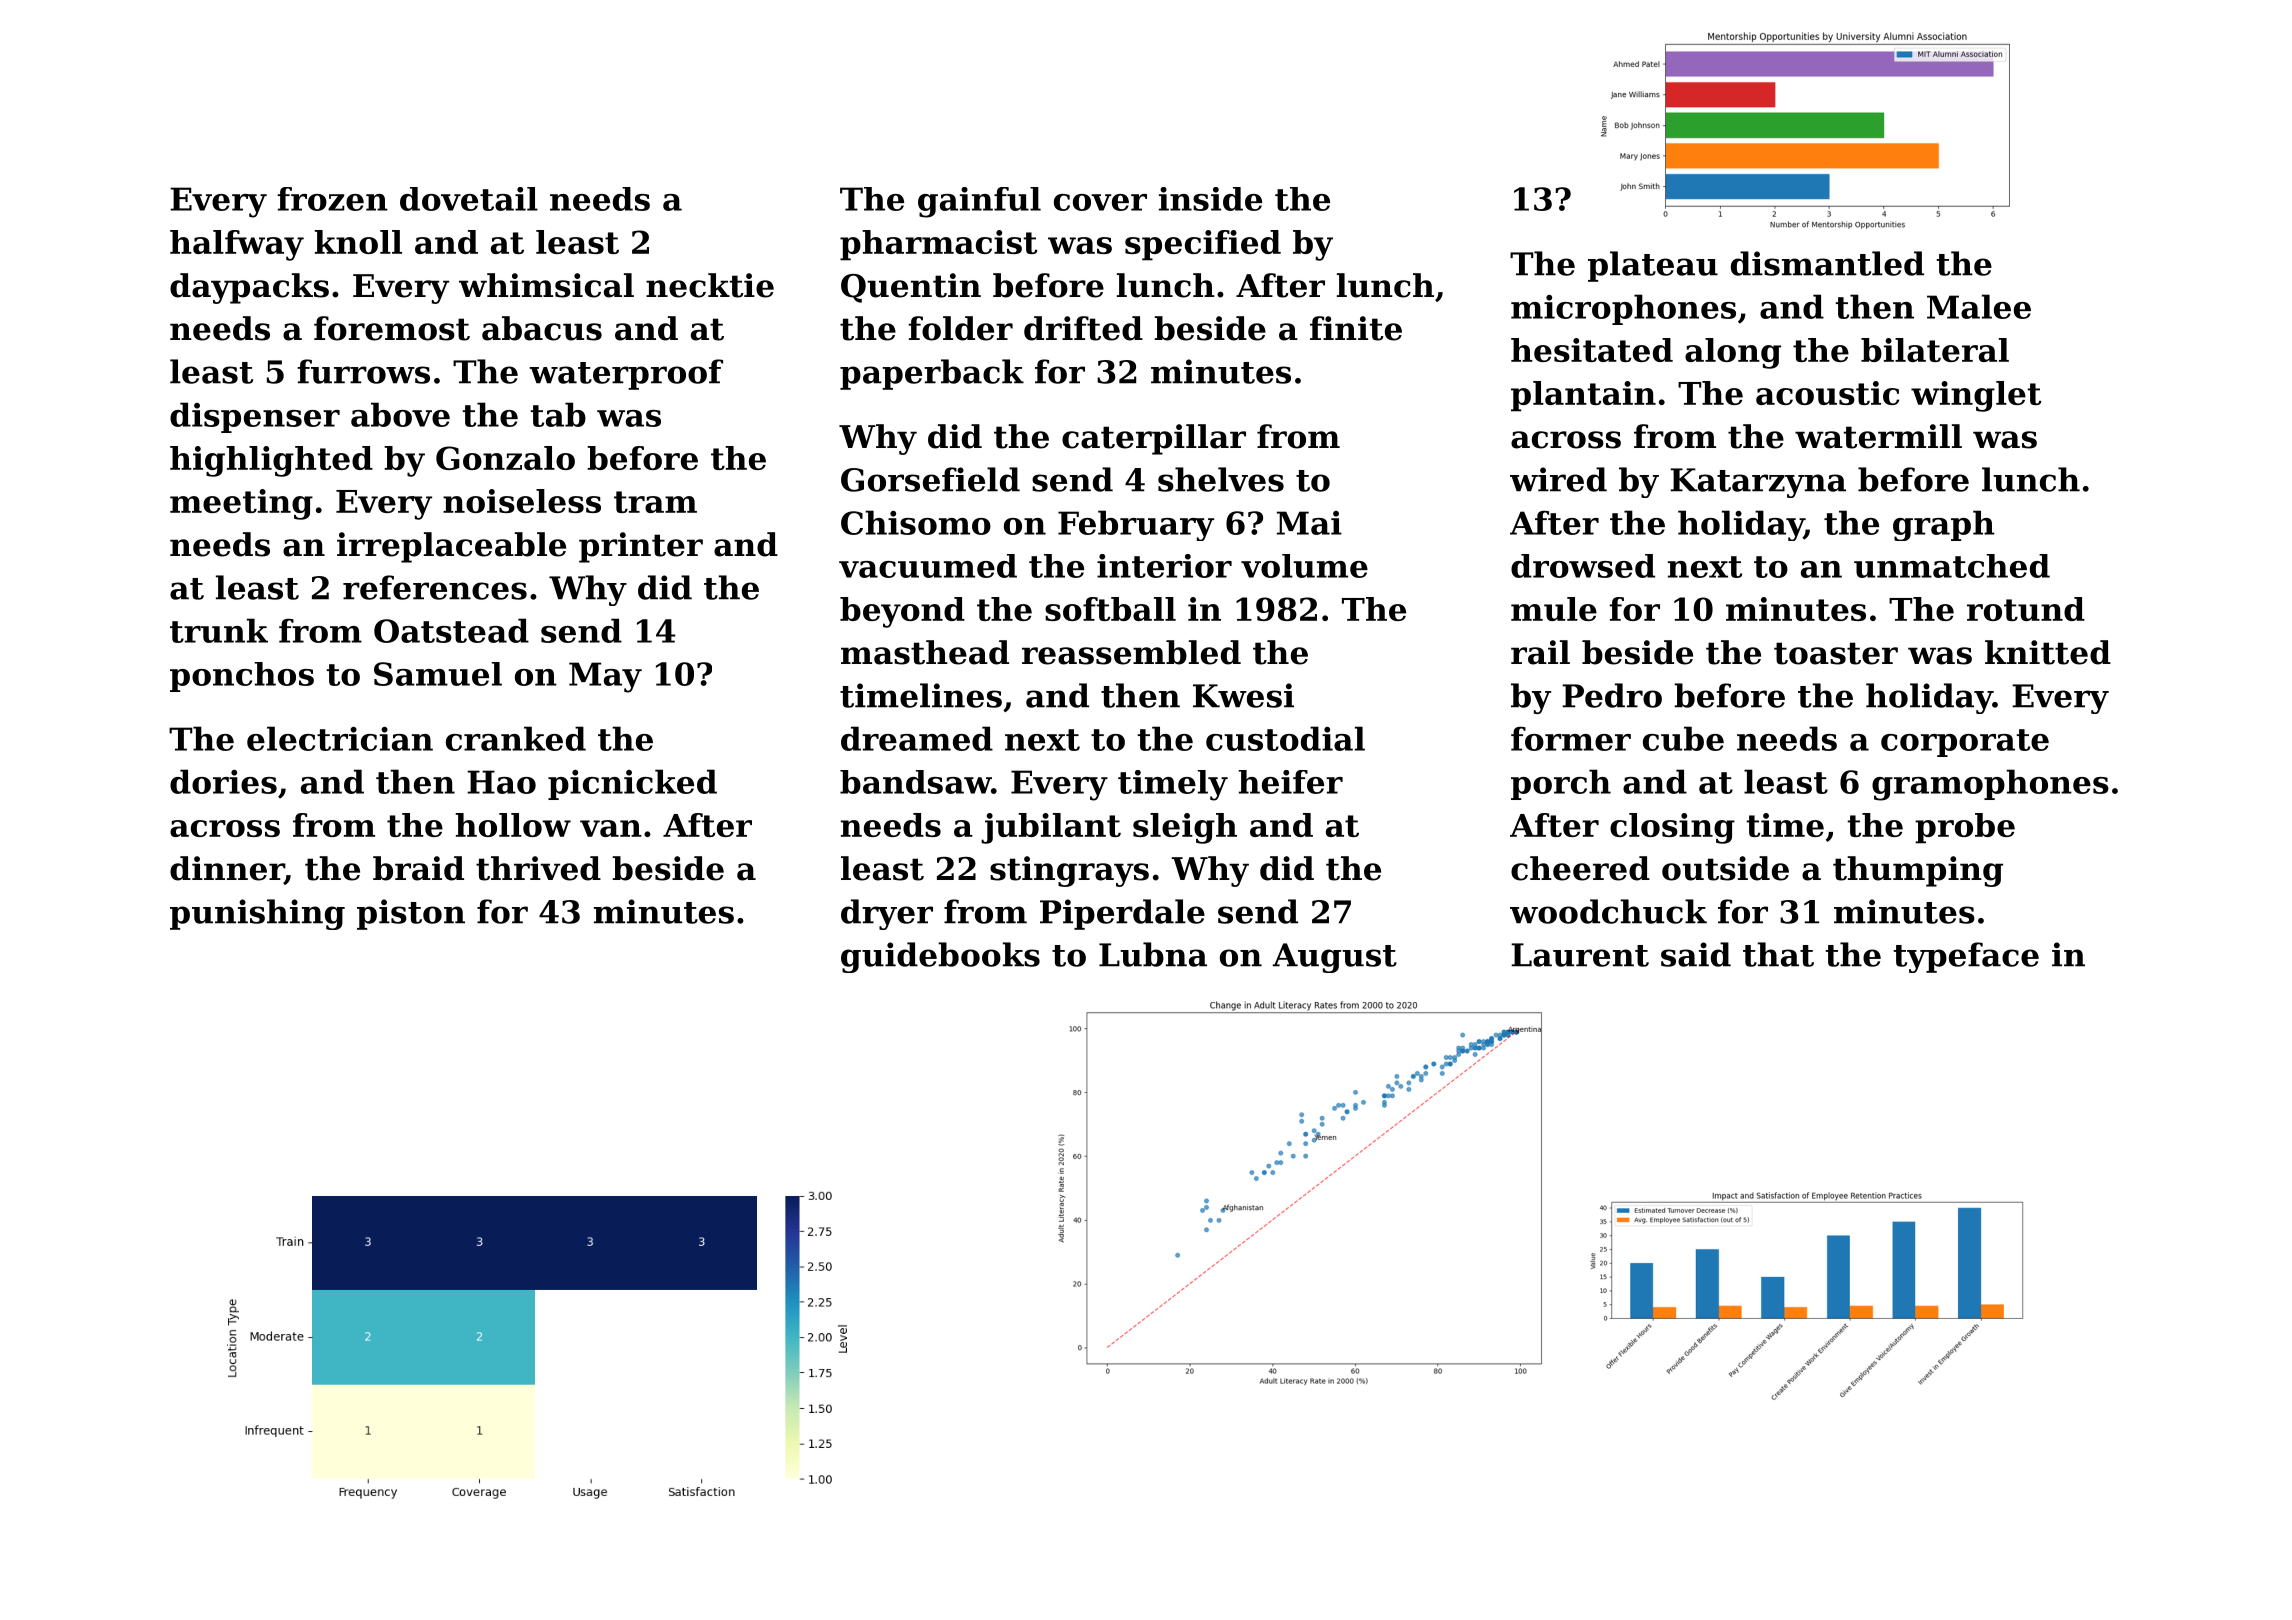  I want to click on caterpillar, so click(1154, 439).
